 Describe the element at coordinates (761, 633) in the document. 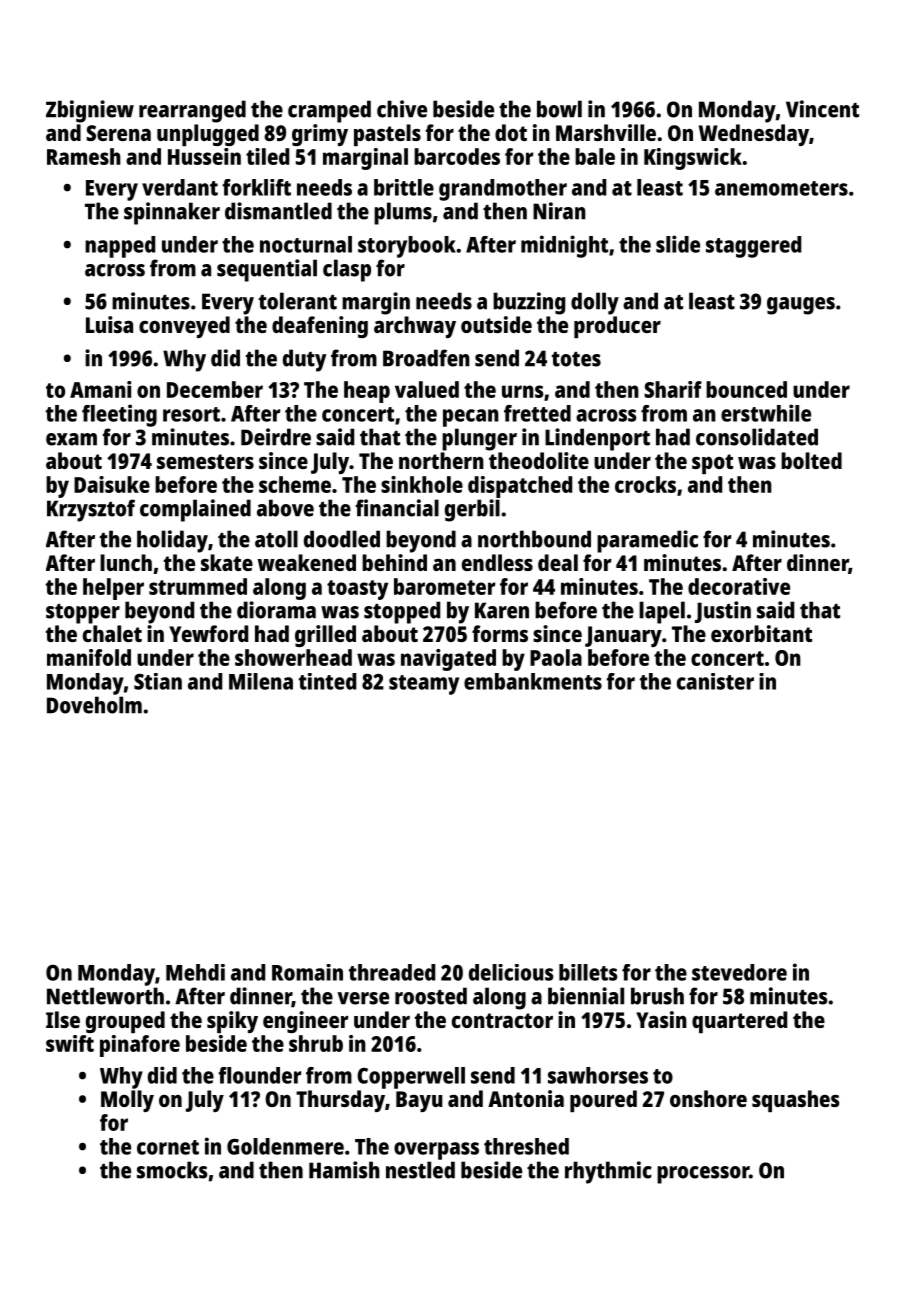

I see `exorbitant` at that location.
